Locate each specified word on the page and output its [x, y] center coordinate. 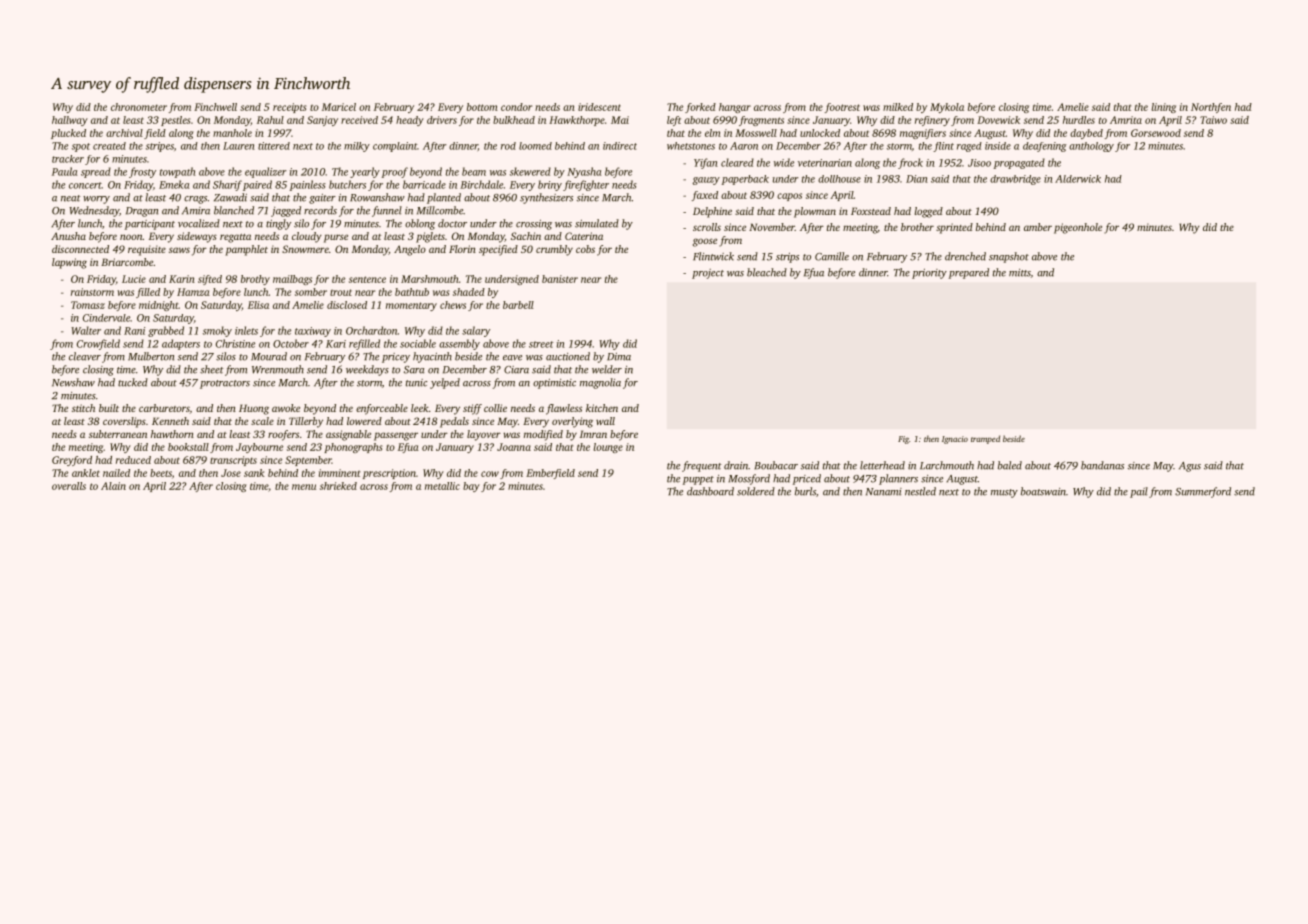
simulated [597, 223]
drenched [965, 256]
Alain [113, 486]
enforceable [382, 409]
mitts [1020, 273]
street [541, 344]
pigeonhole [1078, 228]
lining [1163, 108]
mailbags [292, 280]
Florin [462, 249]
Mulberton [151, 356]
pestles [175, 121]
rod [508, 146]
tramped [985, 439]
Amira [196, 211]
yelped [445, 383]
